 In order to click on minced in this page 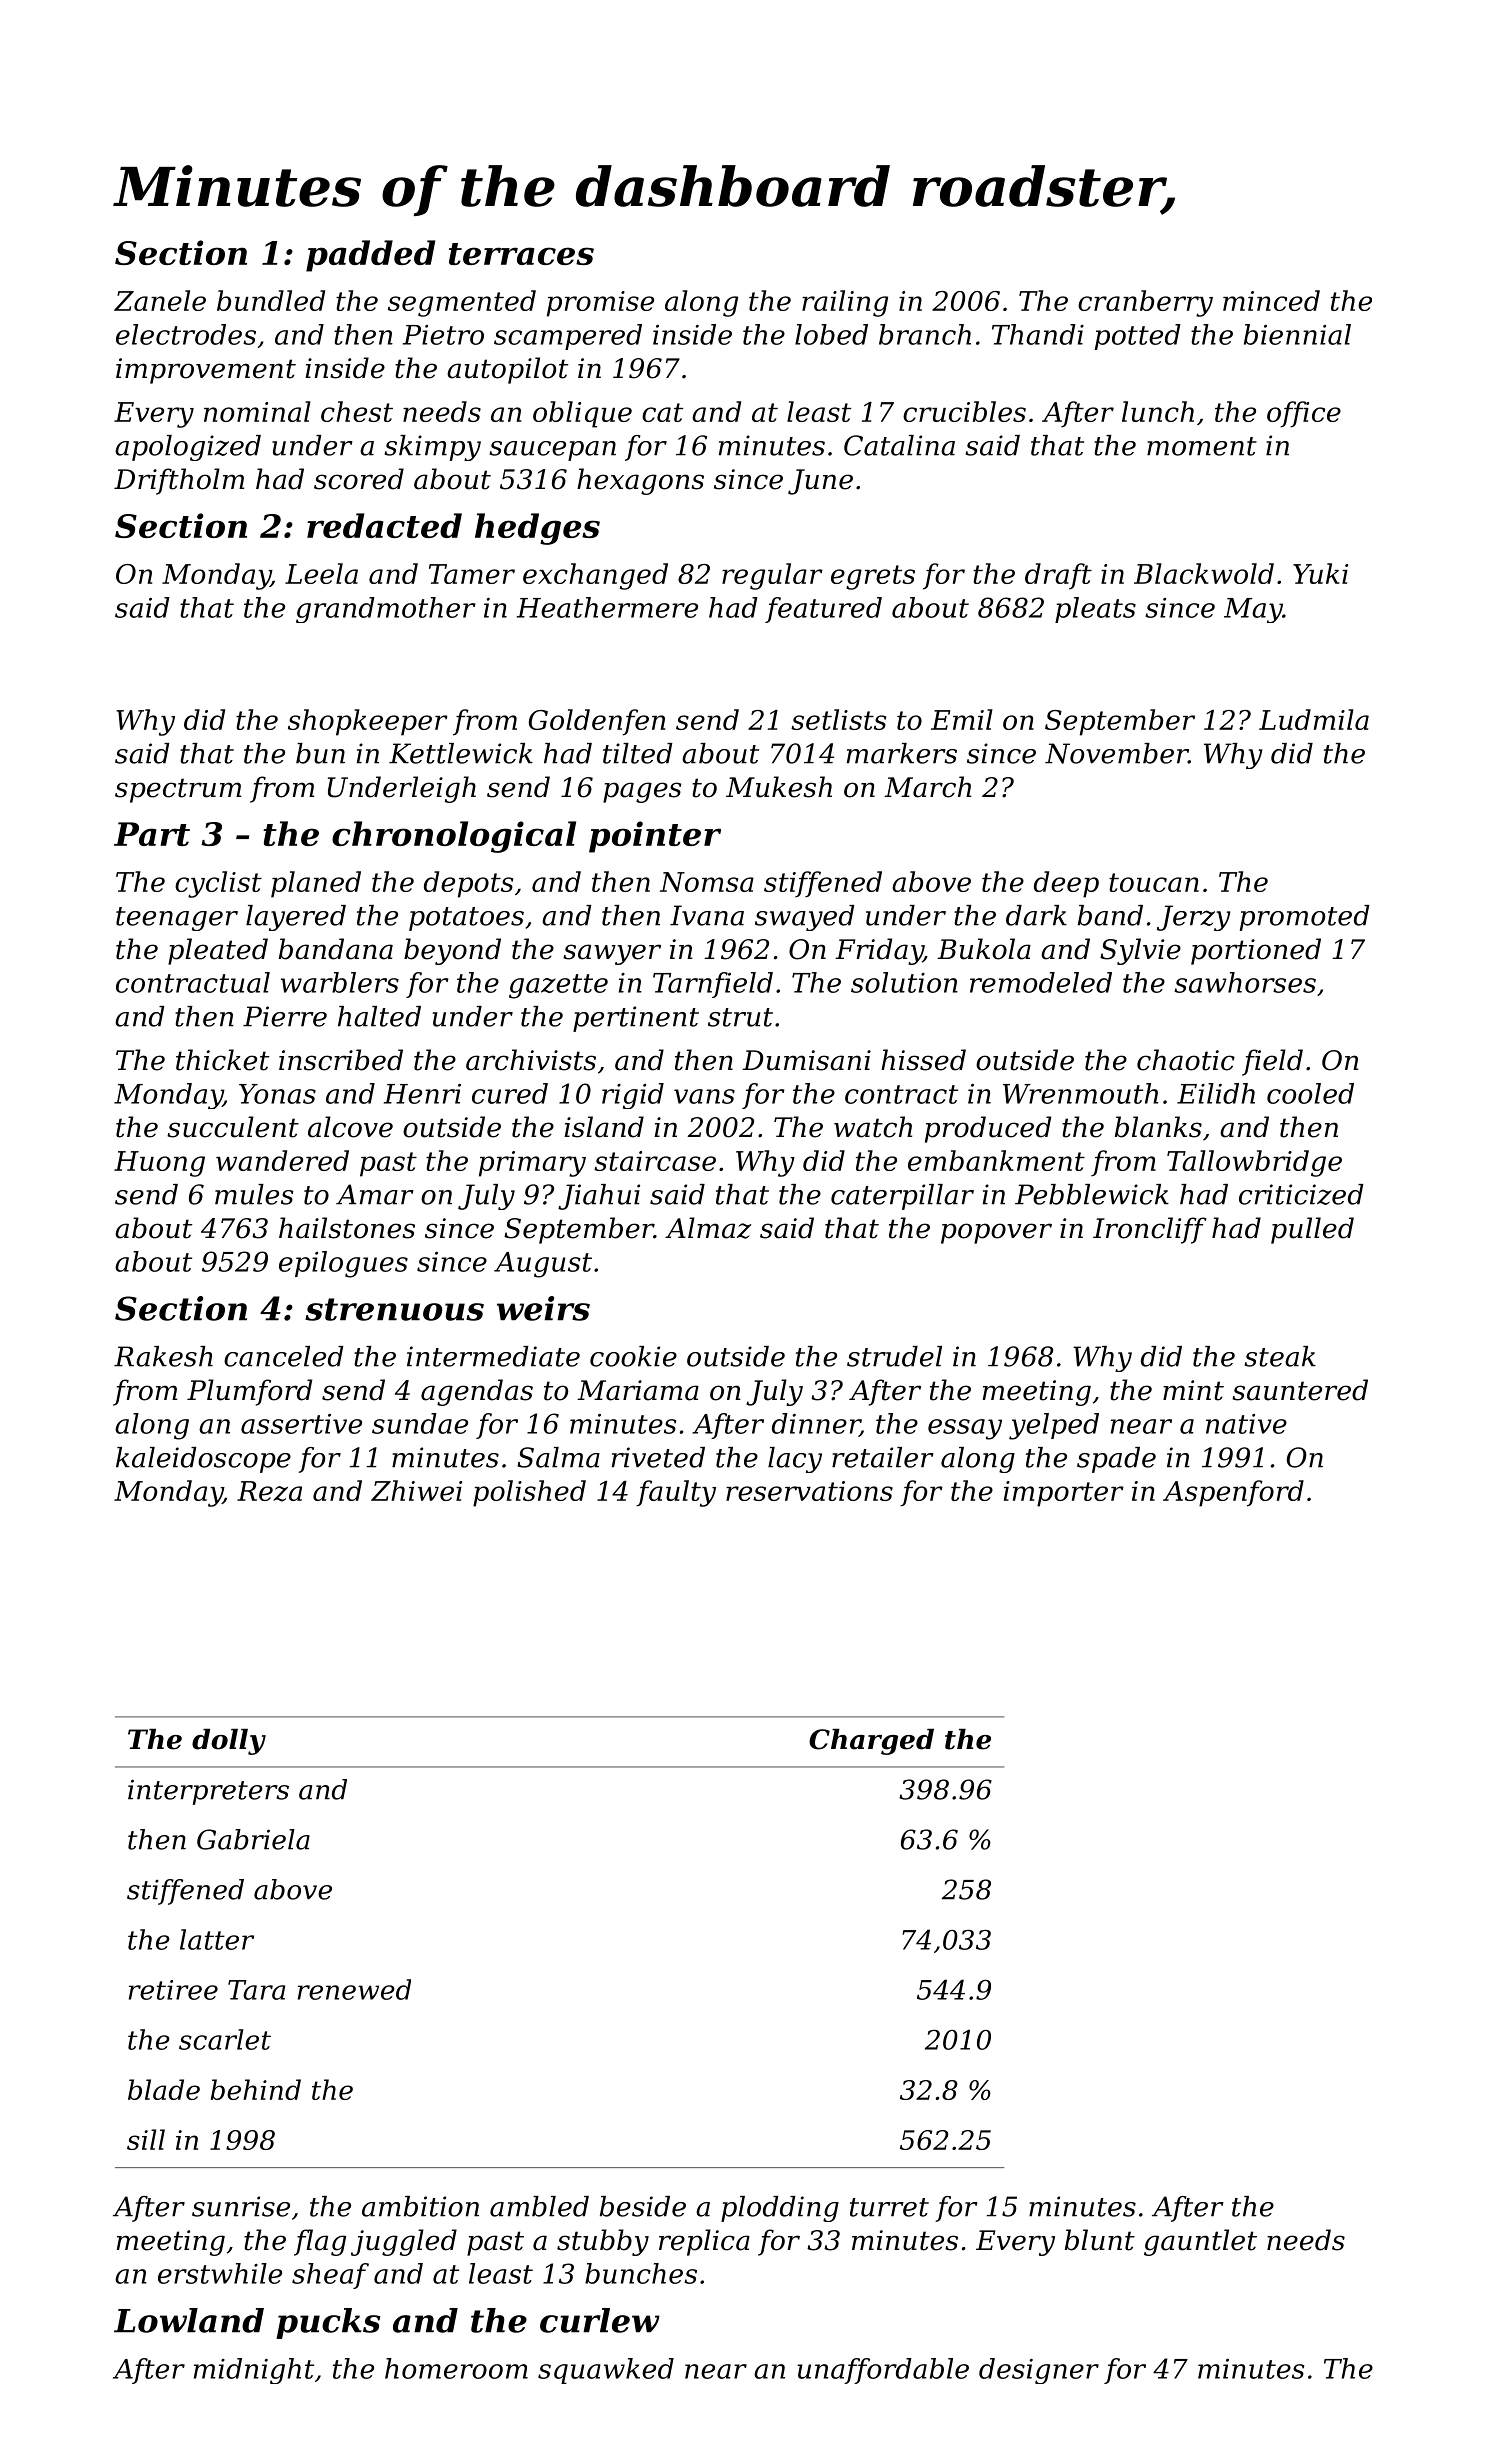, I will do `click(1271, 300)`.
